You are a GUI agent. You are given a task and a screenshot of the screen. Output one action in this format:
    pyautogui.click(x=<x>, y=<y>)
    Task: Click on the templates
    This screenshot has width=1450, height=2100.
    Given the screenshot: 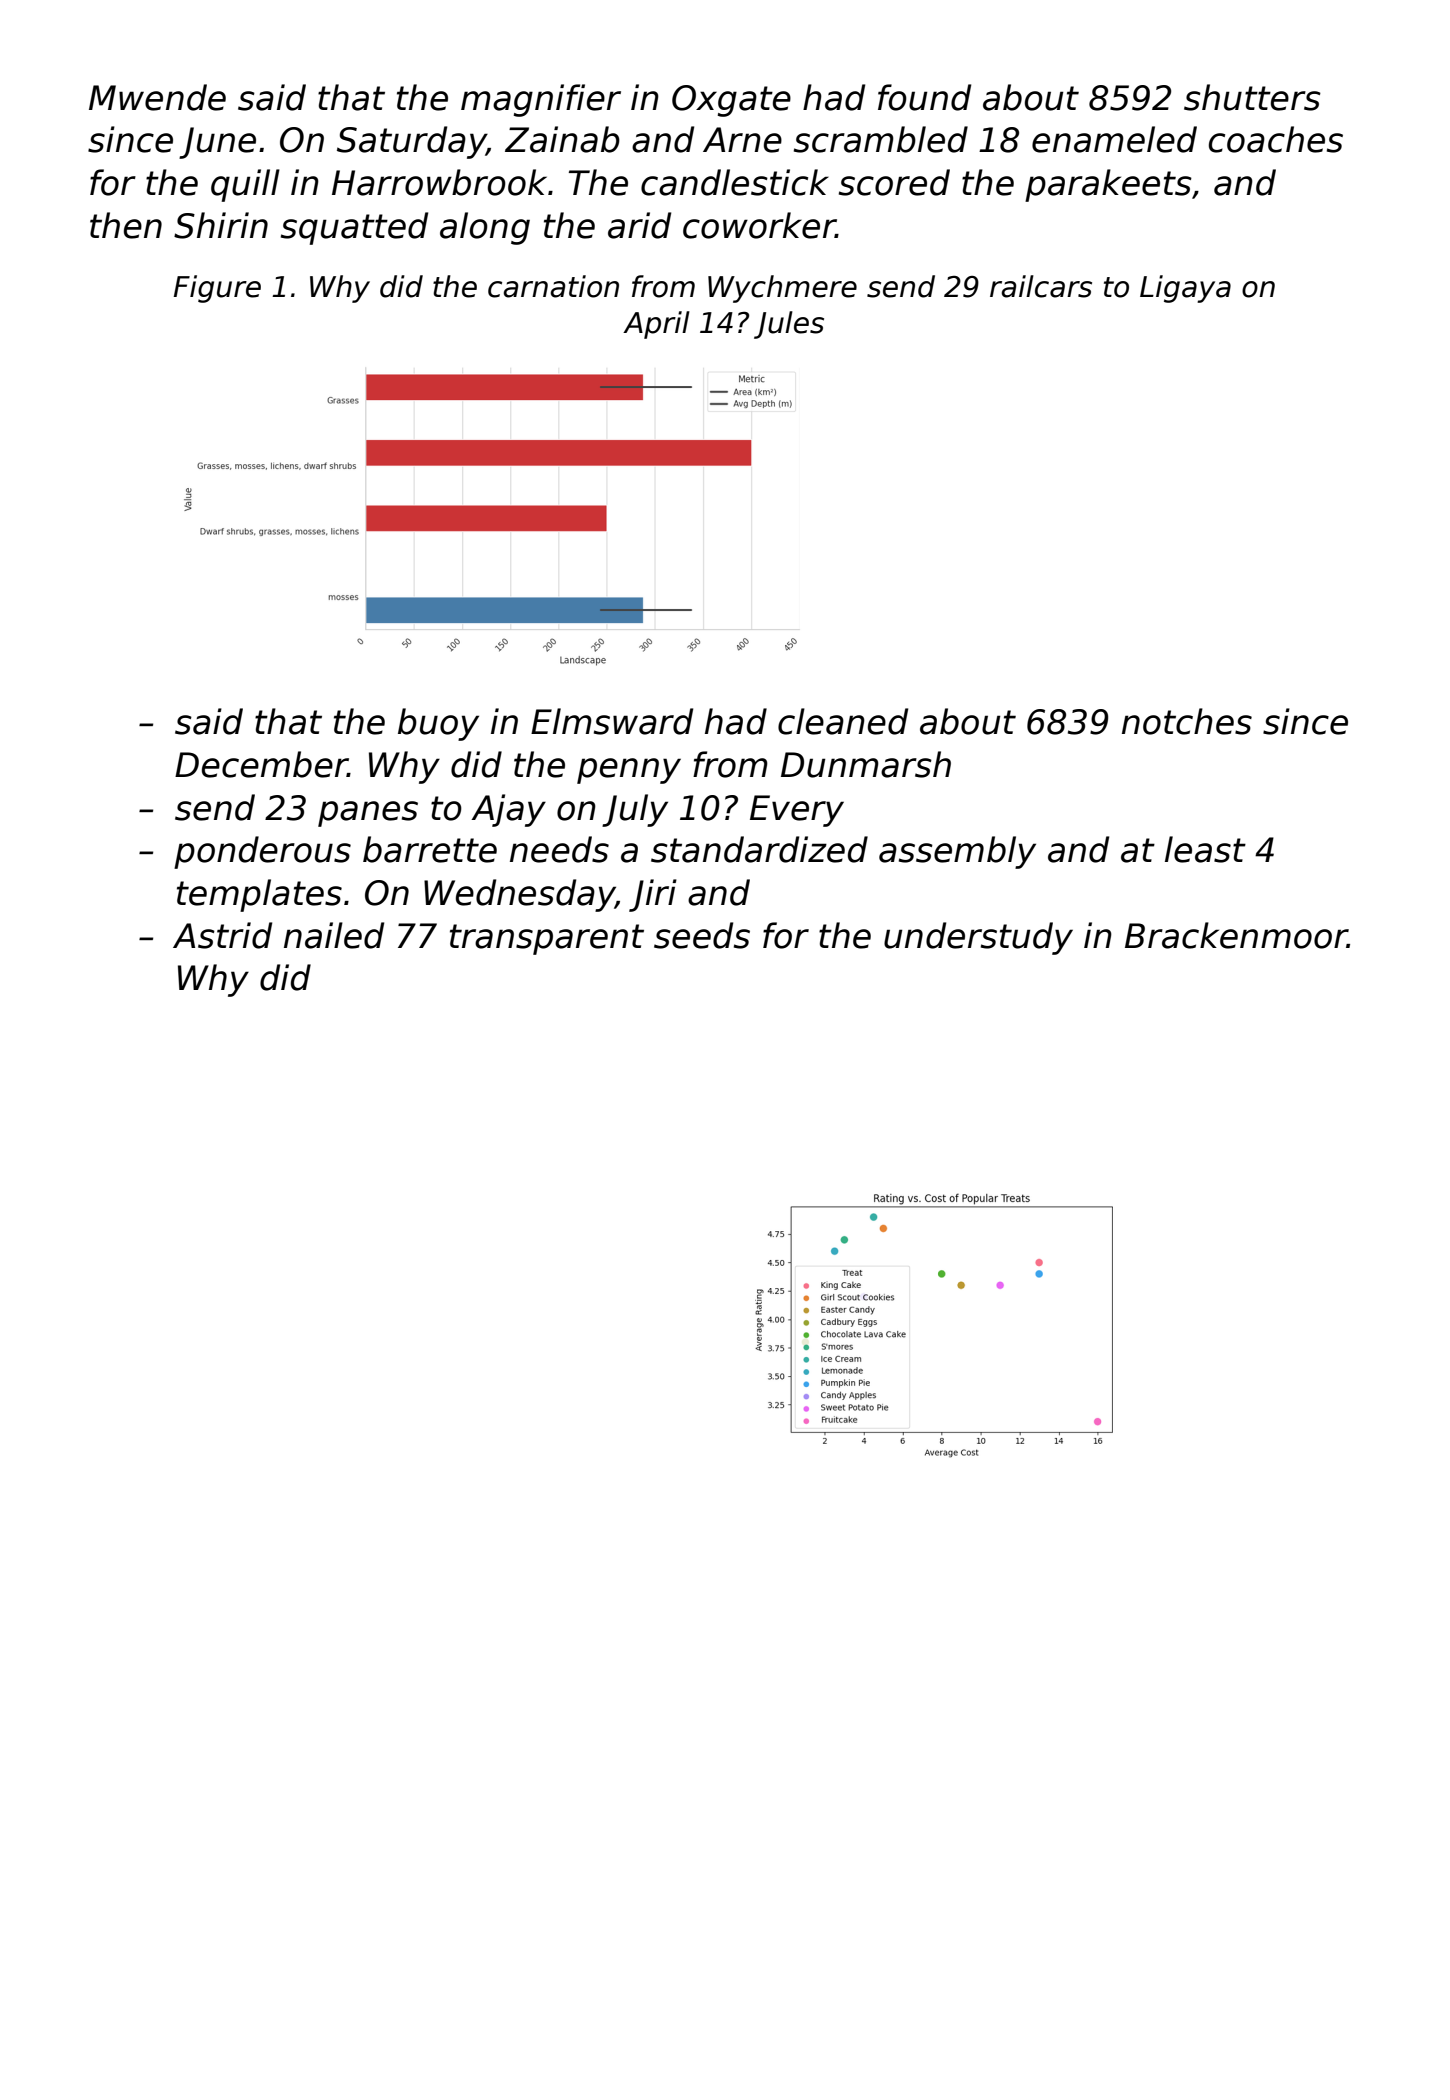 What is the action you would take?
    pyautogui.click(x=259, y=895)
